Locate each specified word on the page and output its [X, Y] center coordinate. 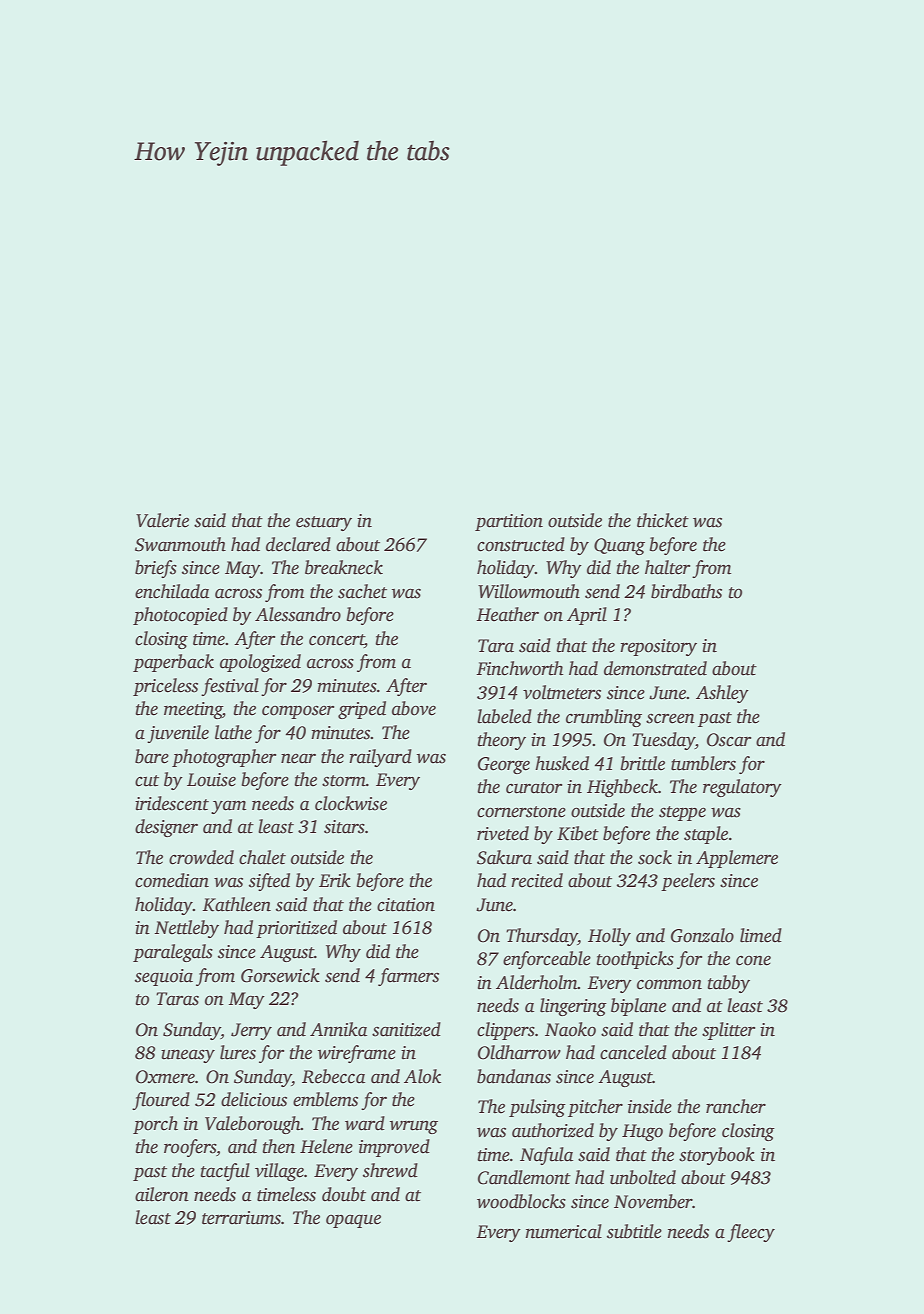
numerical [563, 1231]
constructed [521, 544]
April [587, 616]
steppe [682, 813]
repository [658, 647]
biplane [638, 1007]
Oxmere [165, 1077]
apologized [260, 663]
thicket [663, 520]
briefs [156, 569]
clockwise [351, 803]
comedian [172, 880]
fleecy [751, 1233]
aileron [162, 1194]
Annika [338, 1029]
